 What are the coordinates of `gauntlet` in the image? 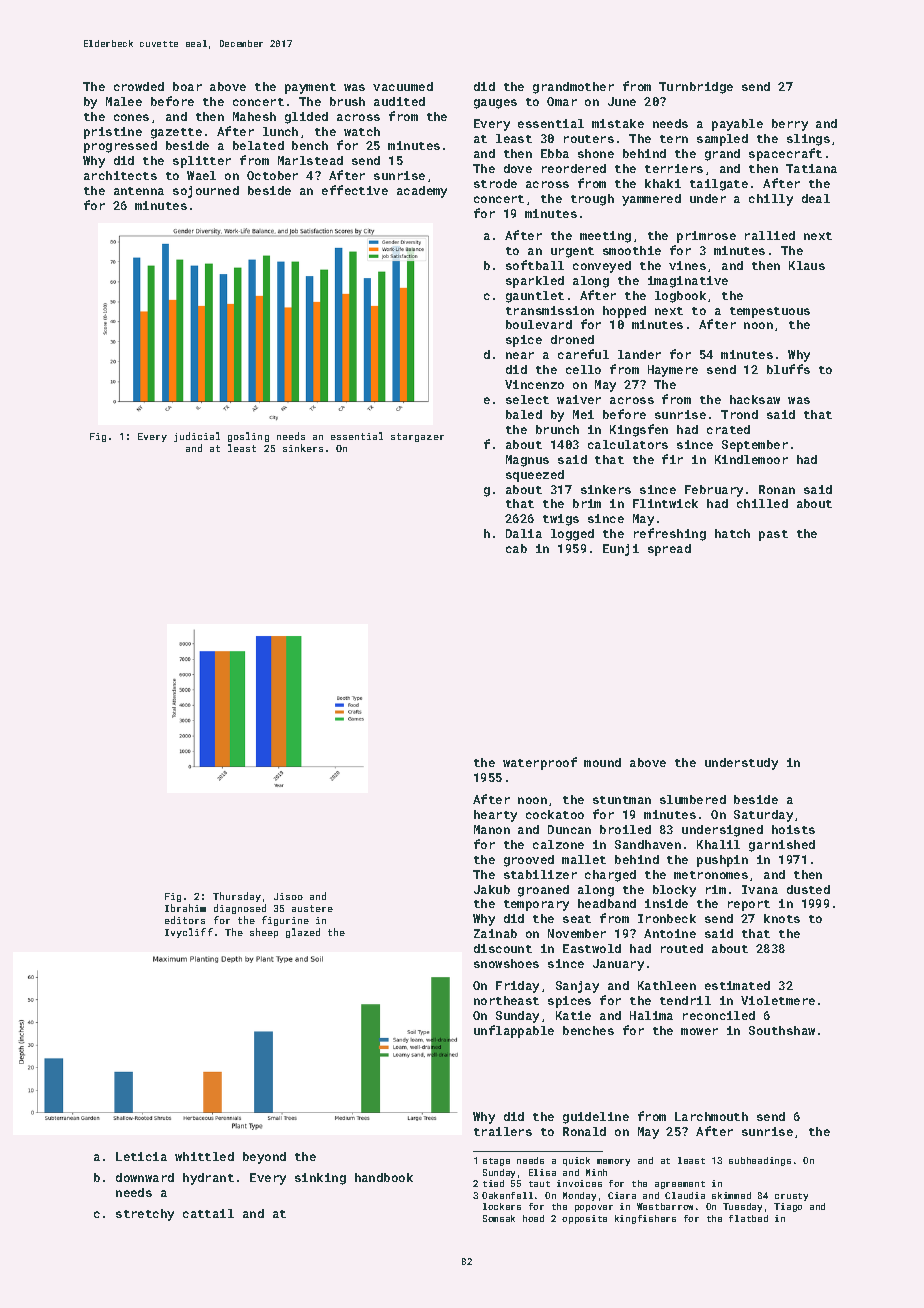 It's located at (535, 297).
